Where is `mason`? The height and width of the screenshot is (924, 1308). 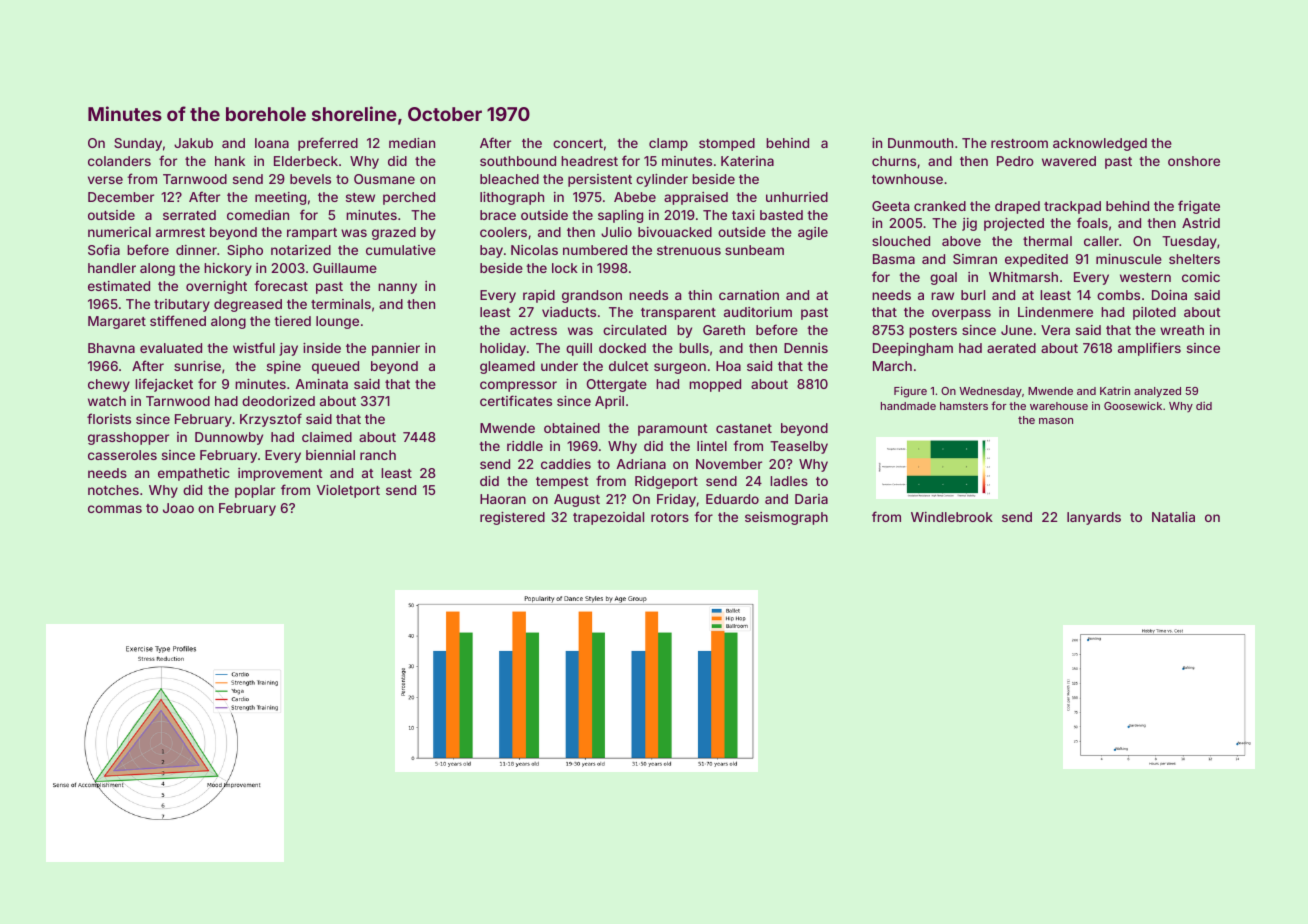
mason is located at coordinates (1056, 421).
